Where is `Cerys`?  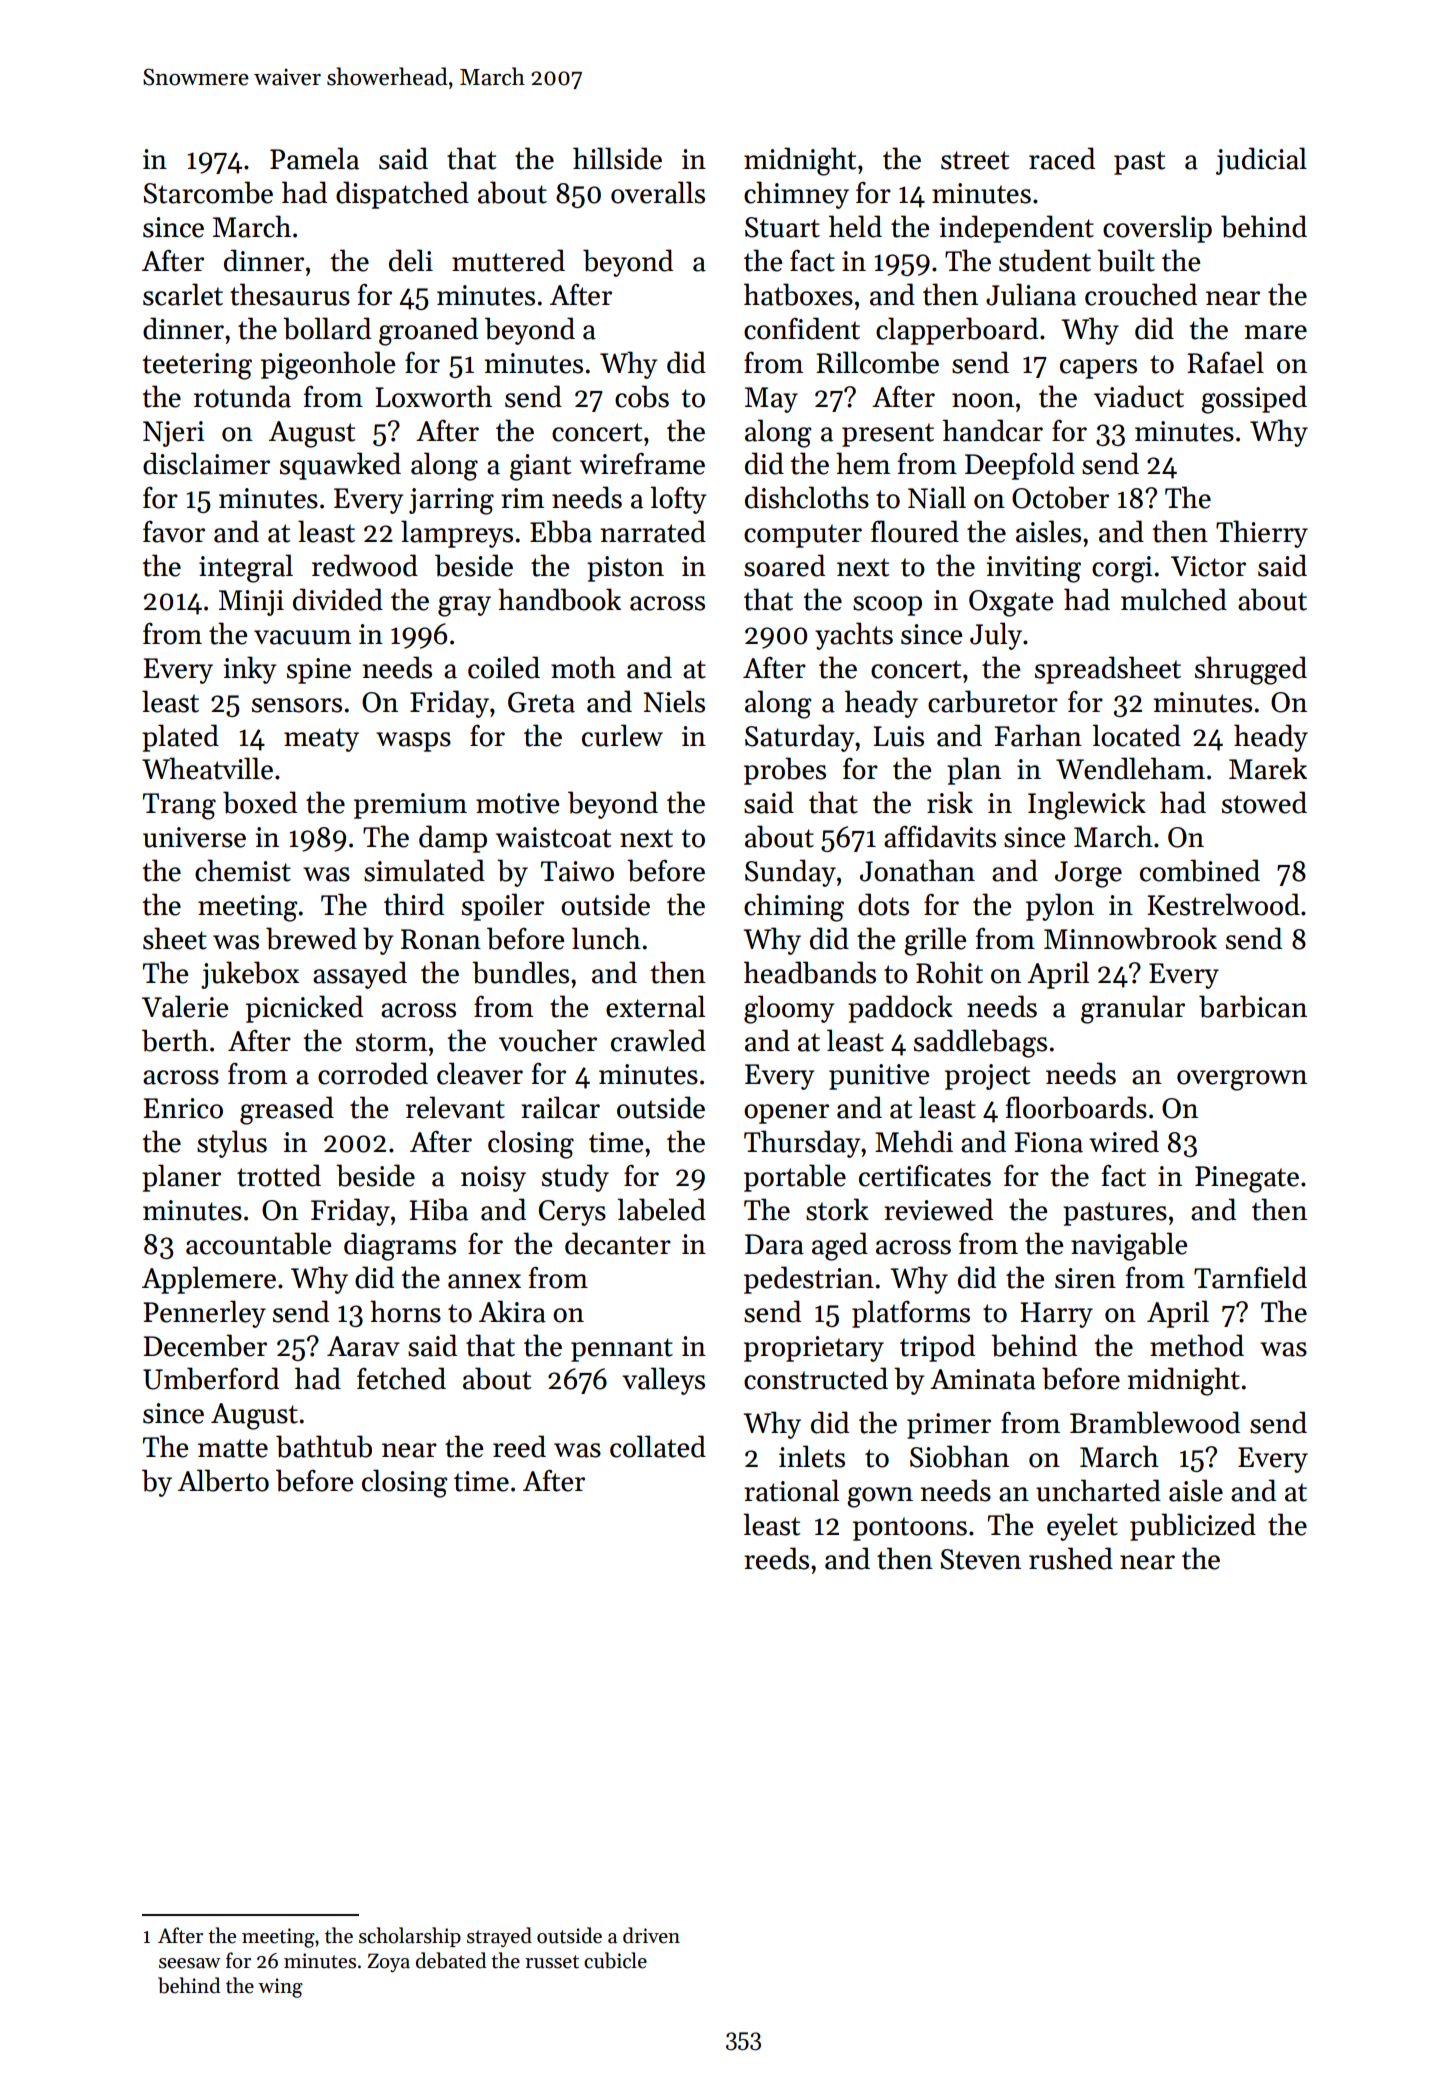 Cerys is located at coordinates (572, 1213).
